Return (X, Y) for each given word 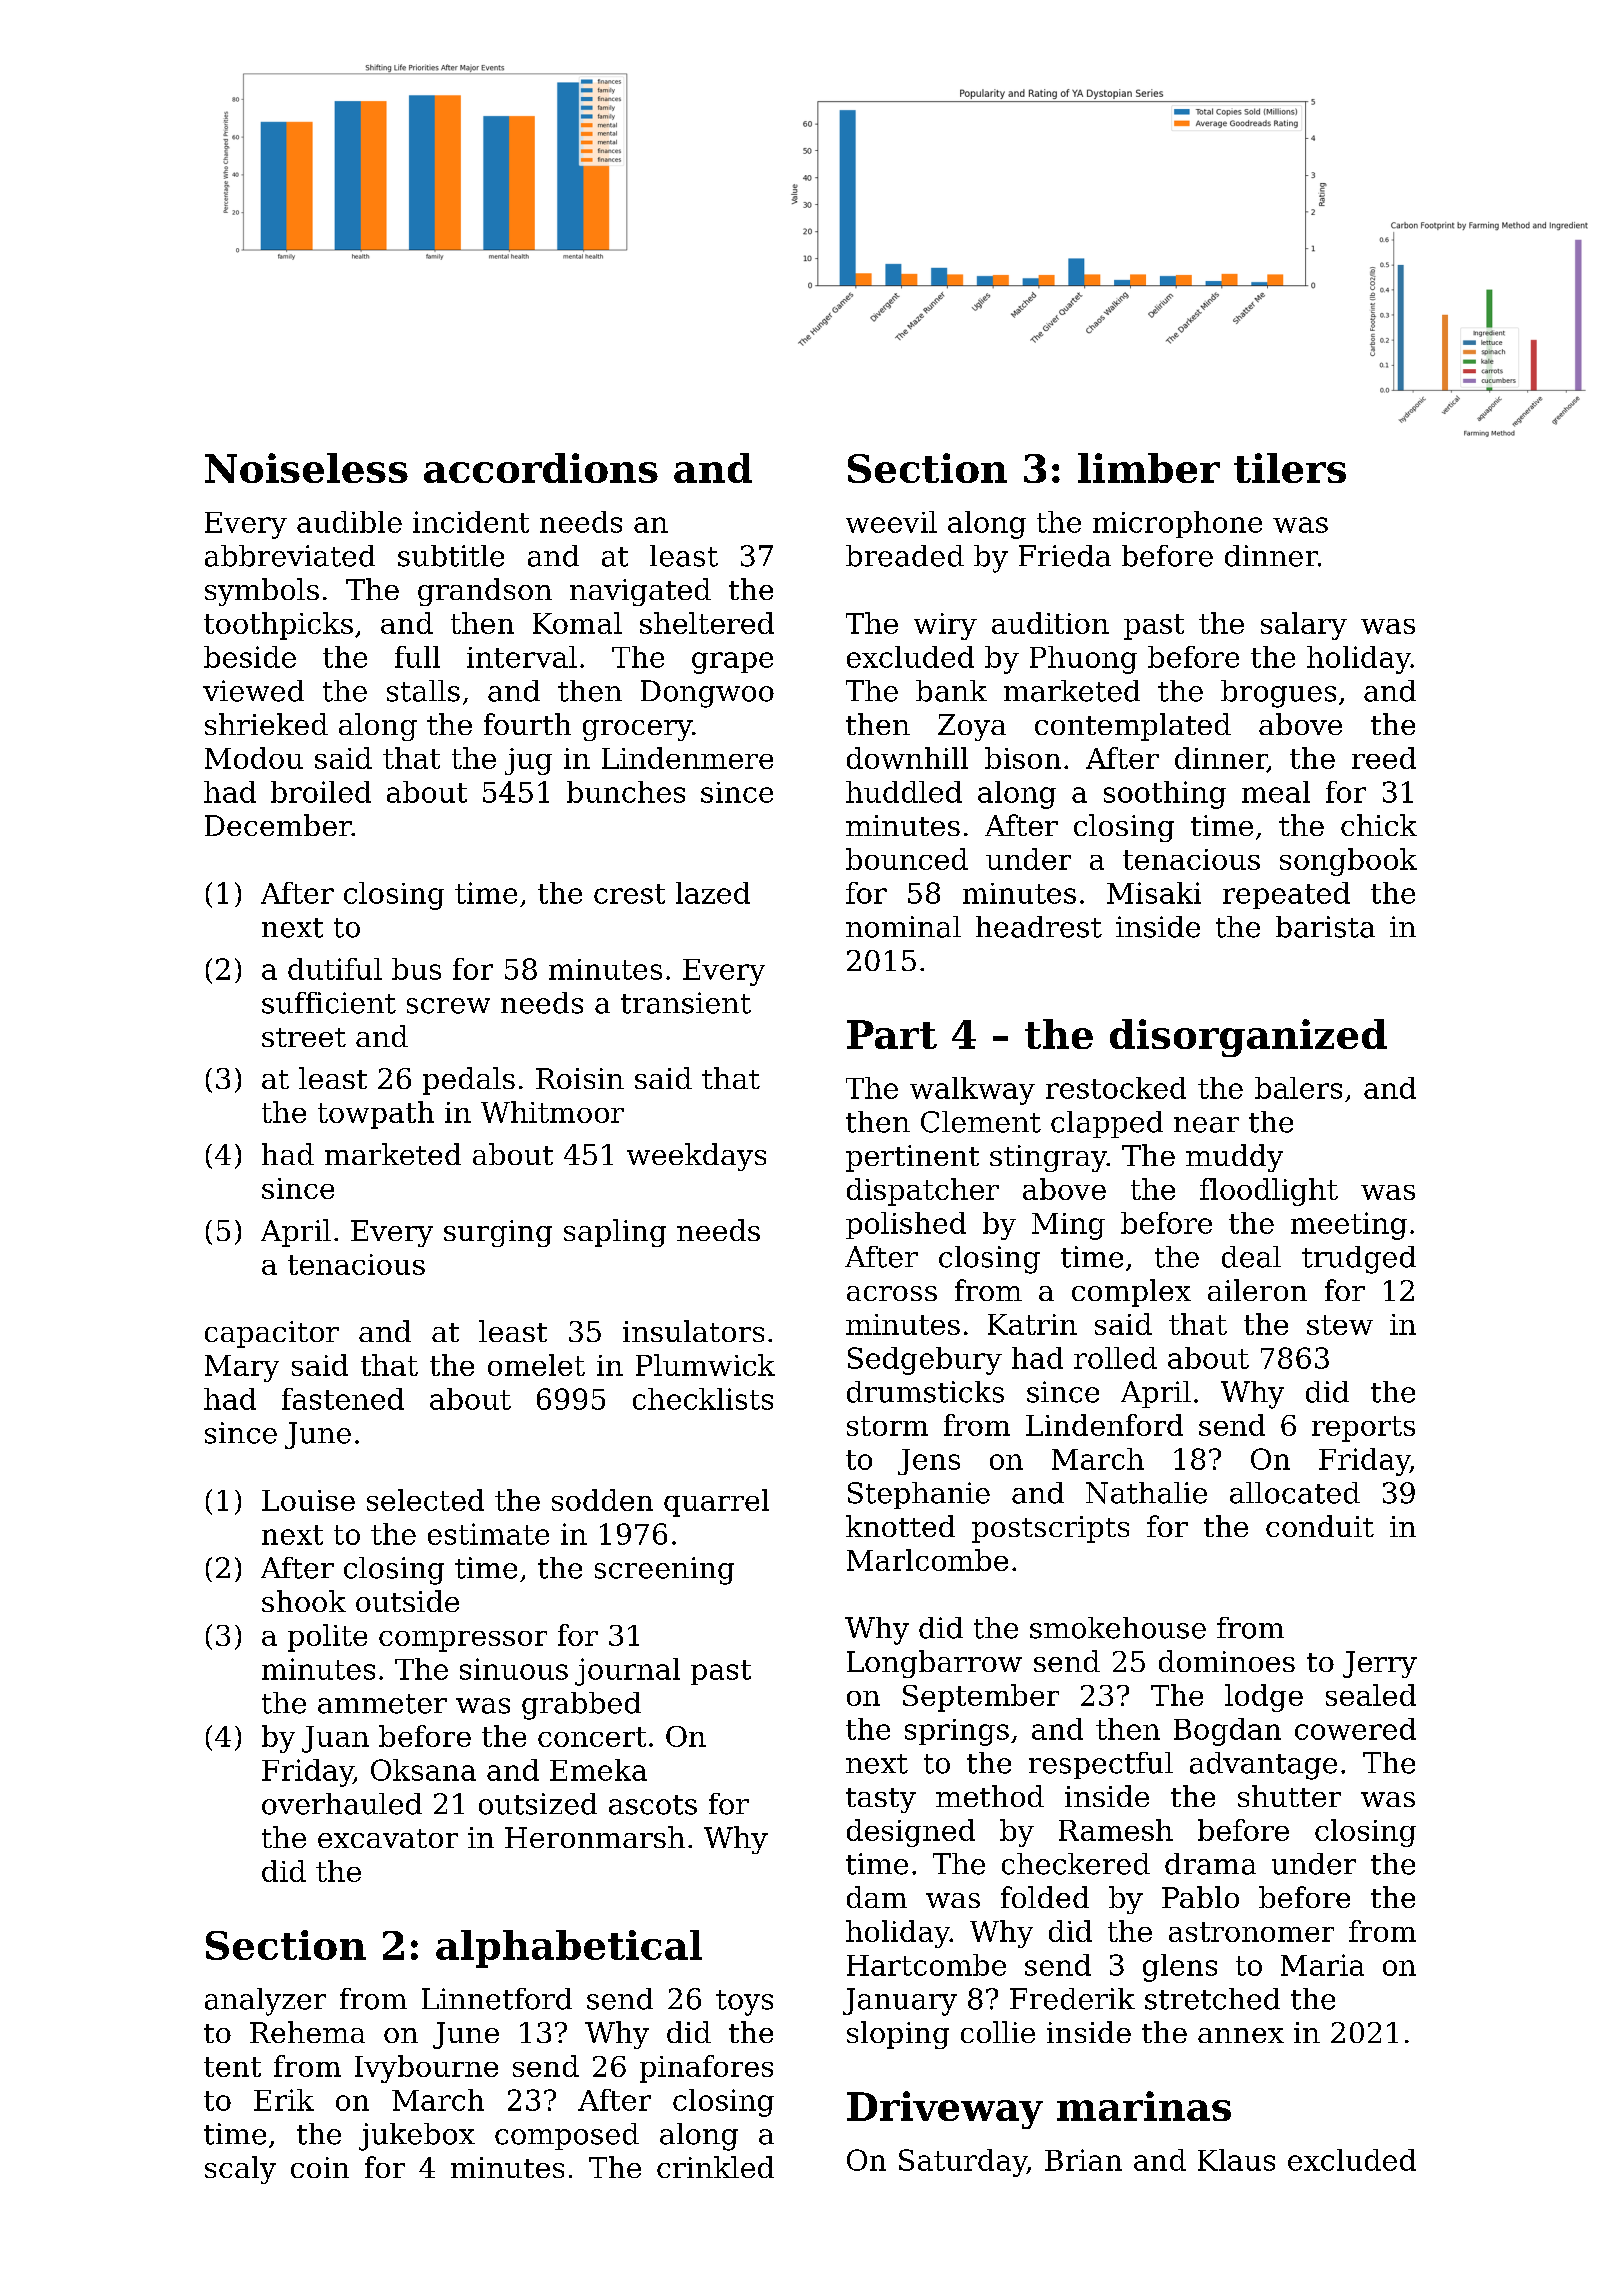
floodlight (1269, 1192)
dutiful (335, 969)
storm (887, 1426)
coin (320, 2167)
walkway (972, 1091)
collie (998, 2032)
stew (1340, 1325)
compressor (463, 1641)
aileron (1257, 1290)
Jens (929, 1462)
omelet (536, 1365)
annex (1241, 2035)
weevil (891, 522)
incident (471, 522)
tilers (1290, 468)
